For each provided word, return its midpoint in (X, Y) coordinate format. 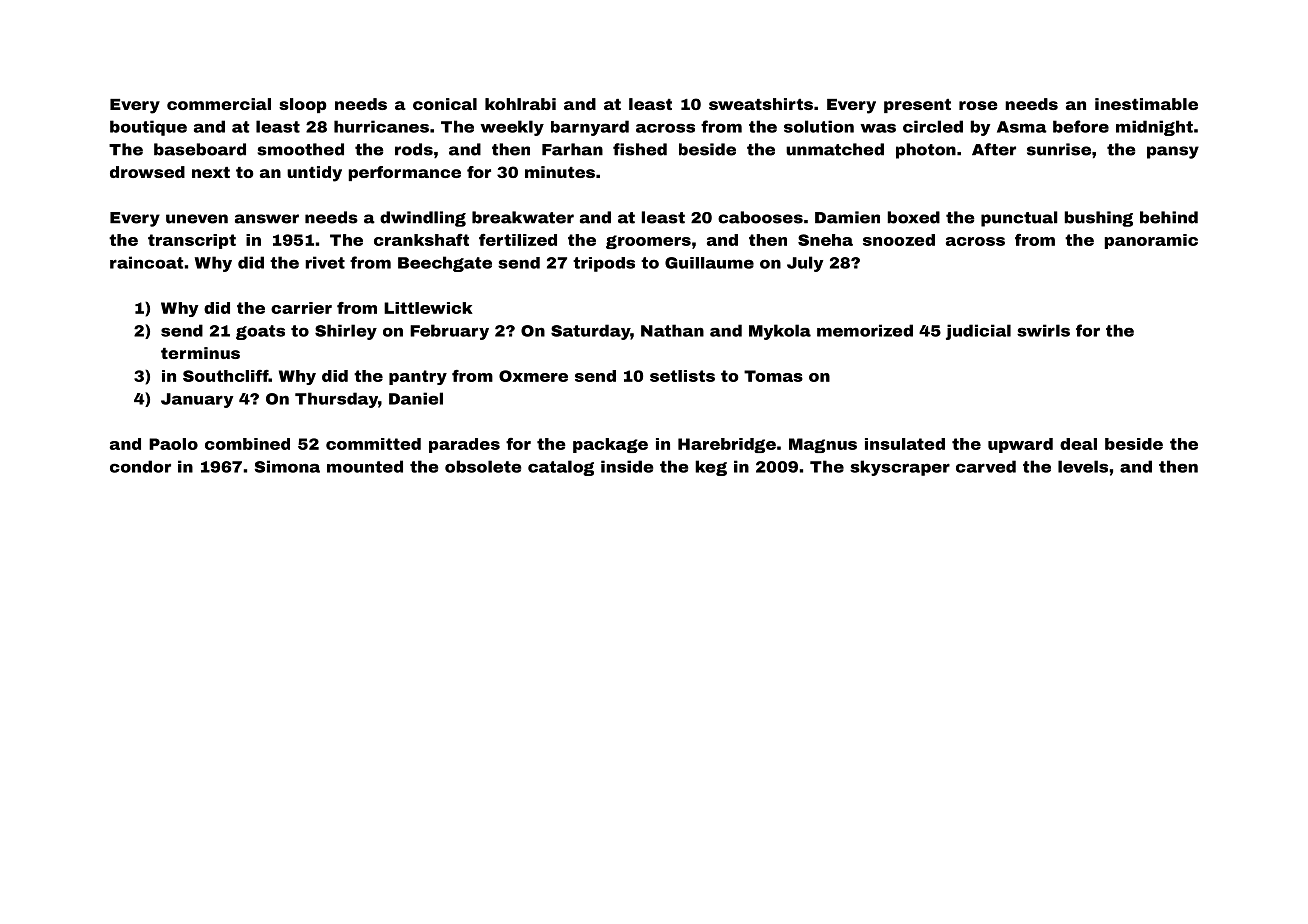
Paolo (173, 444)
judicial (978, 332)
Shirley (346, 332)
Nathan (672, 330)
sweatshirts (761, 104)
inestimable (1146, 104)
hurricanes (381, 126)
